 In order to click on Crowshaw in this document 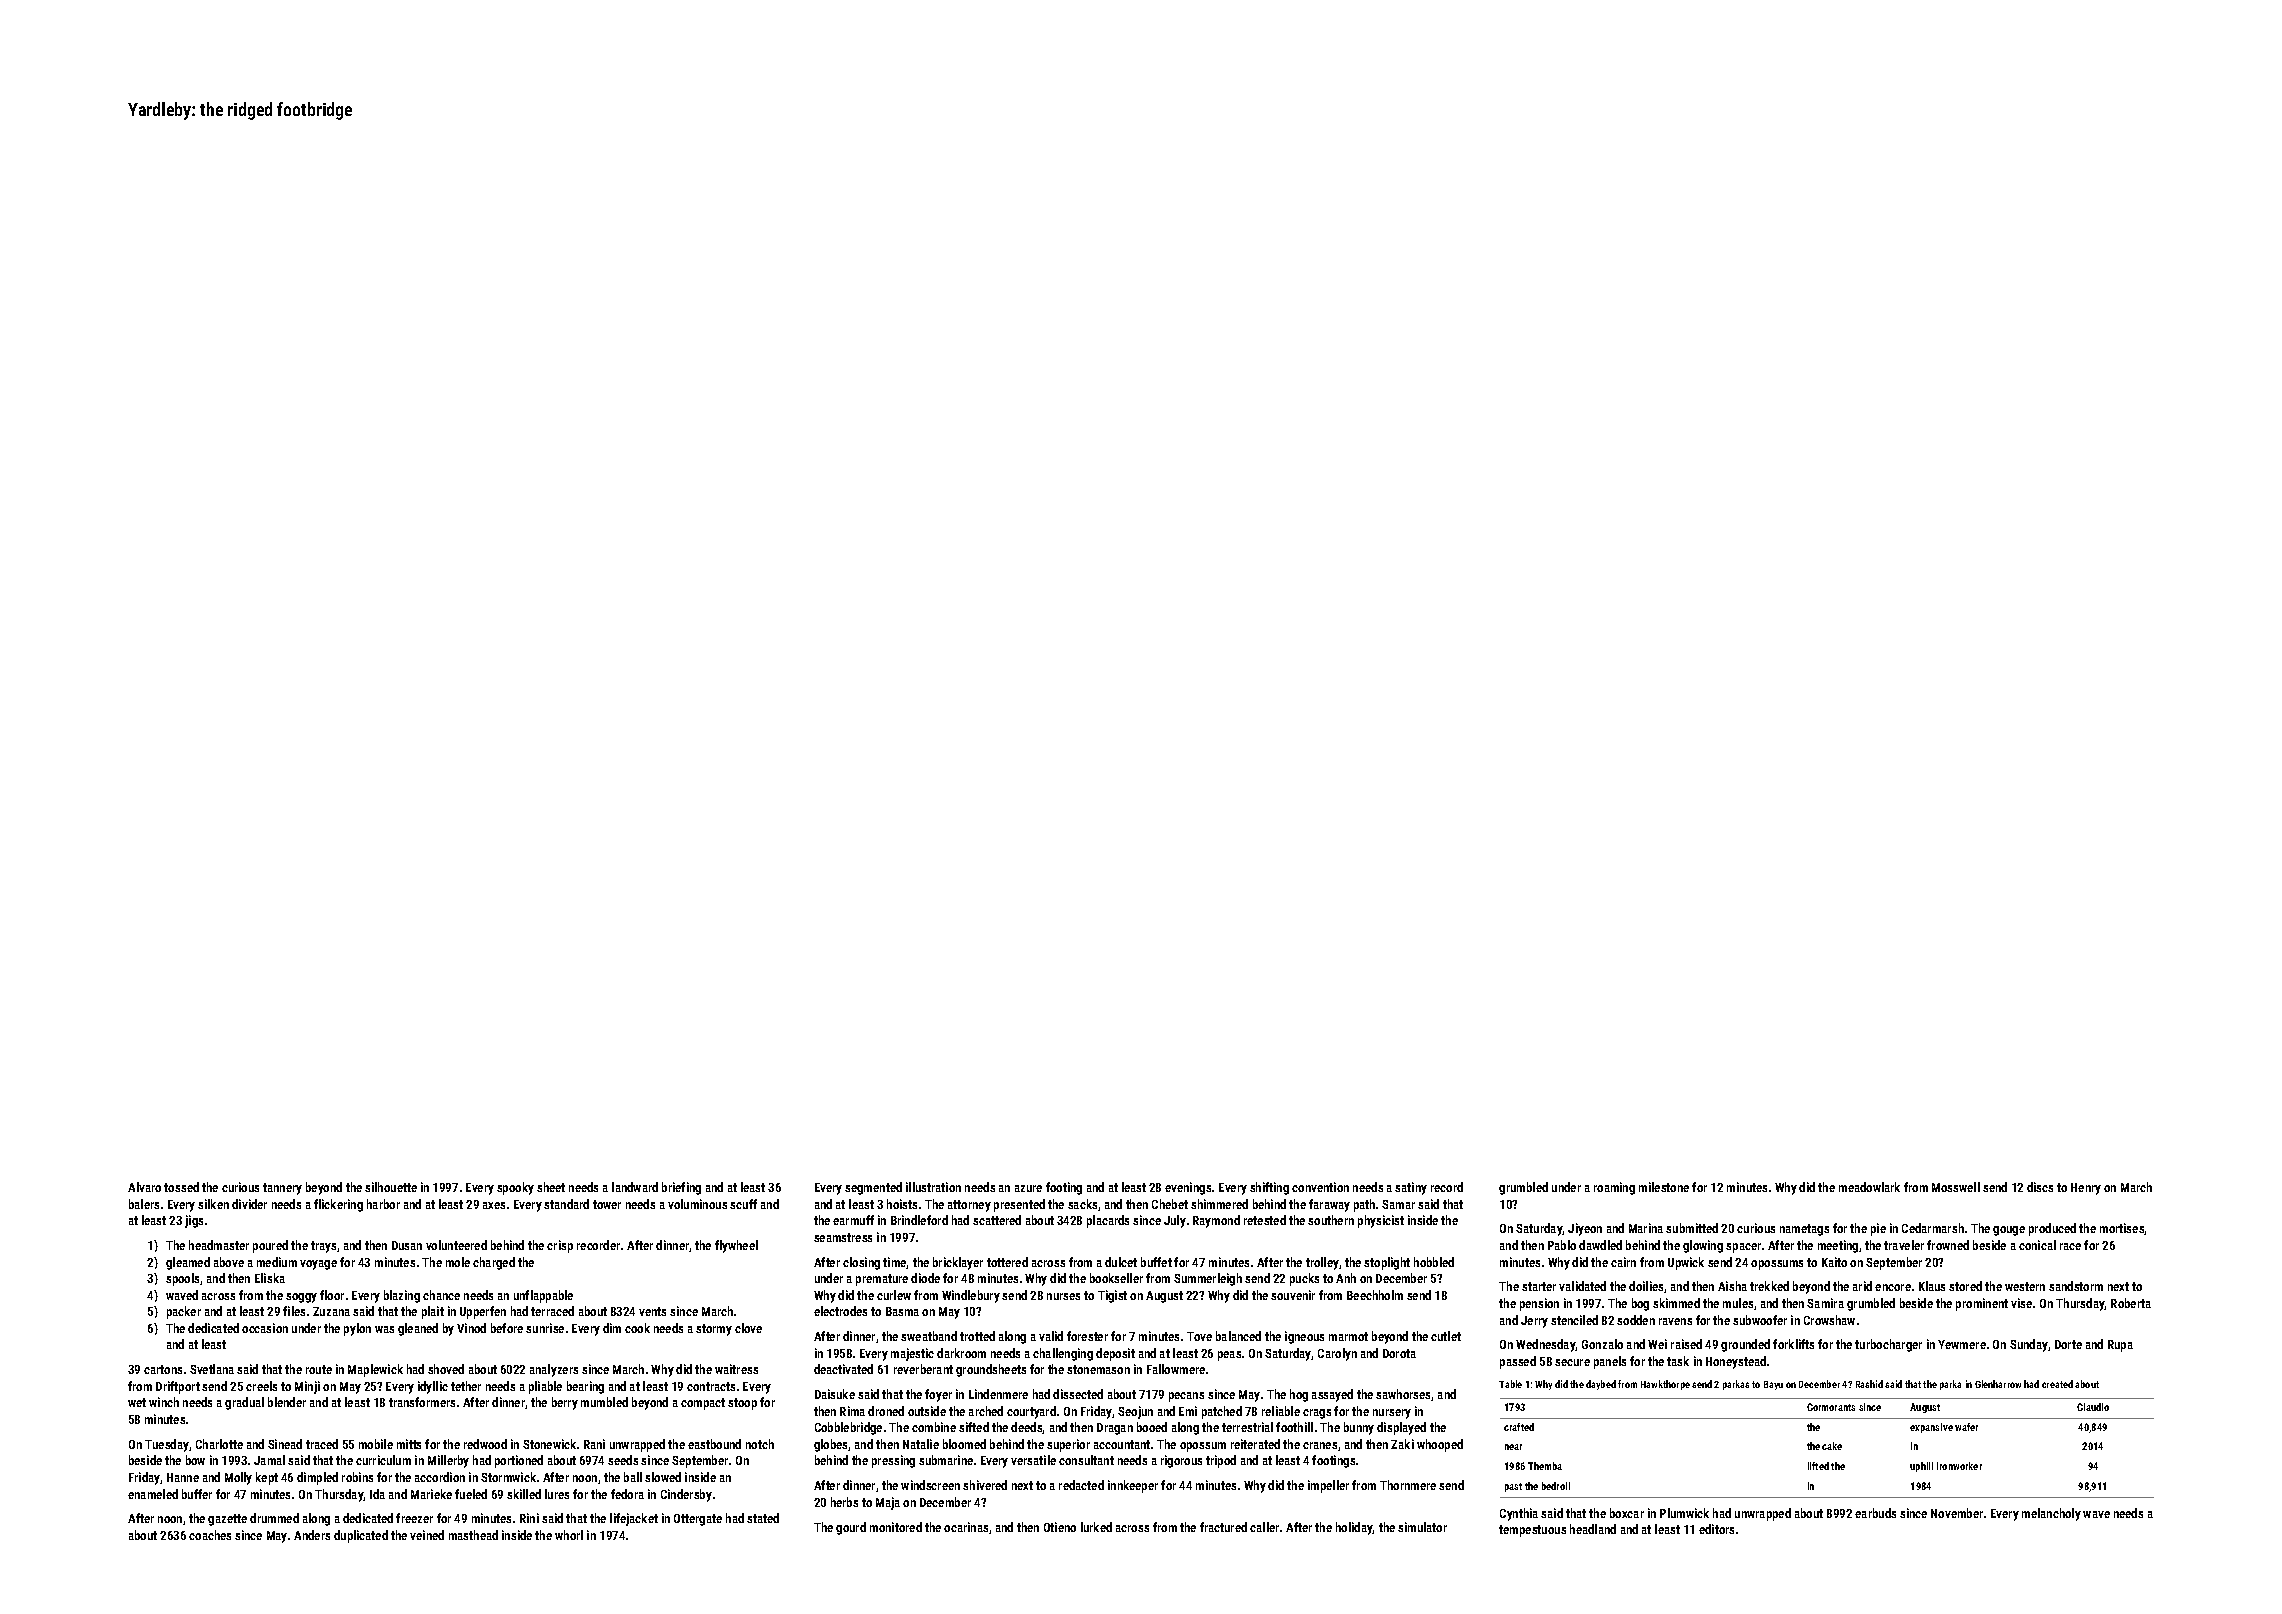, I will do `click(1829, 1320)`.
